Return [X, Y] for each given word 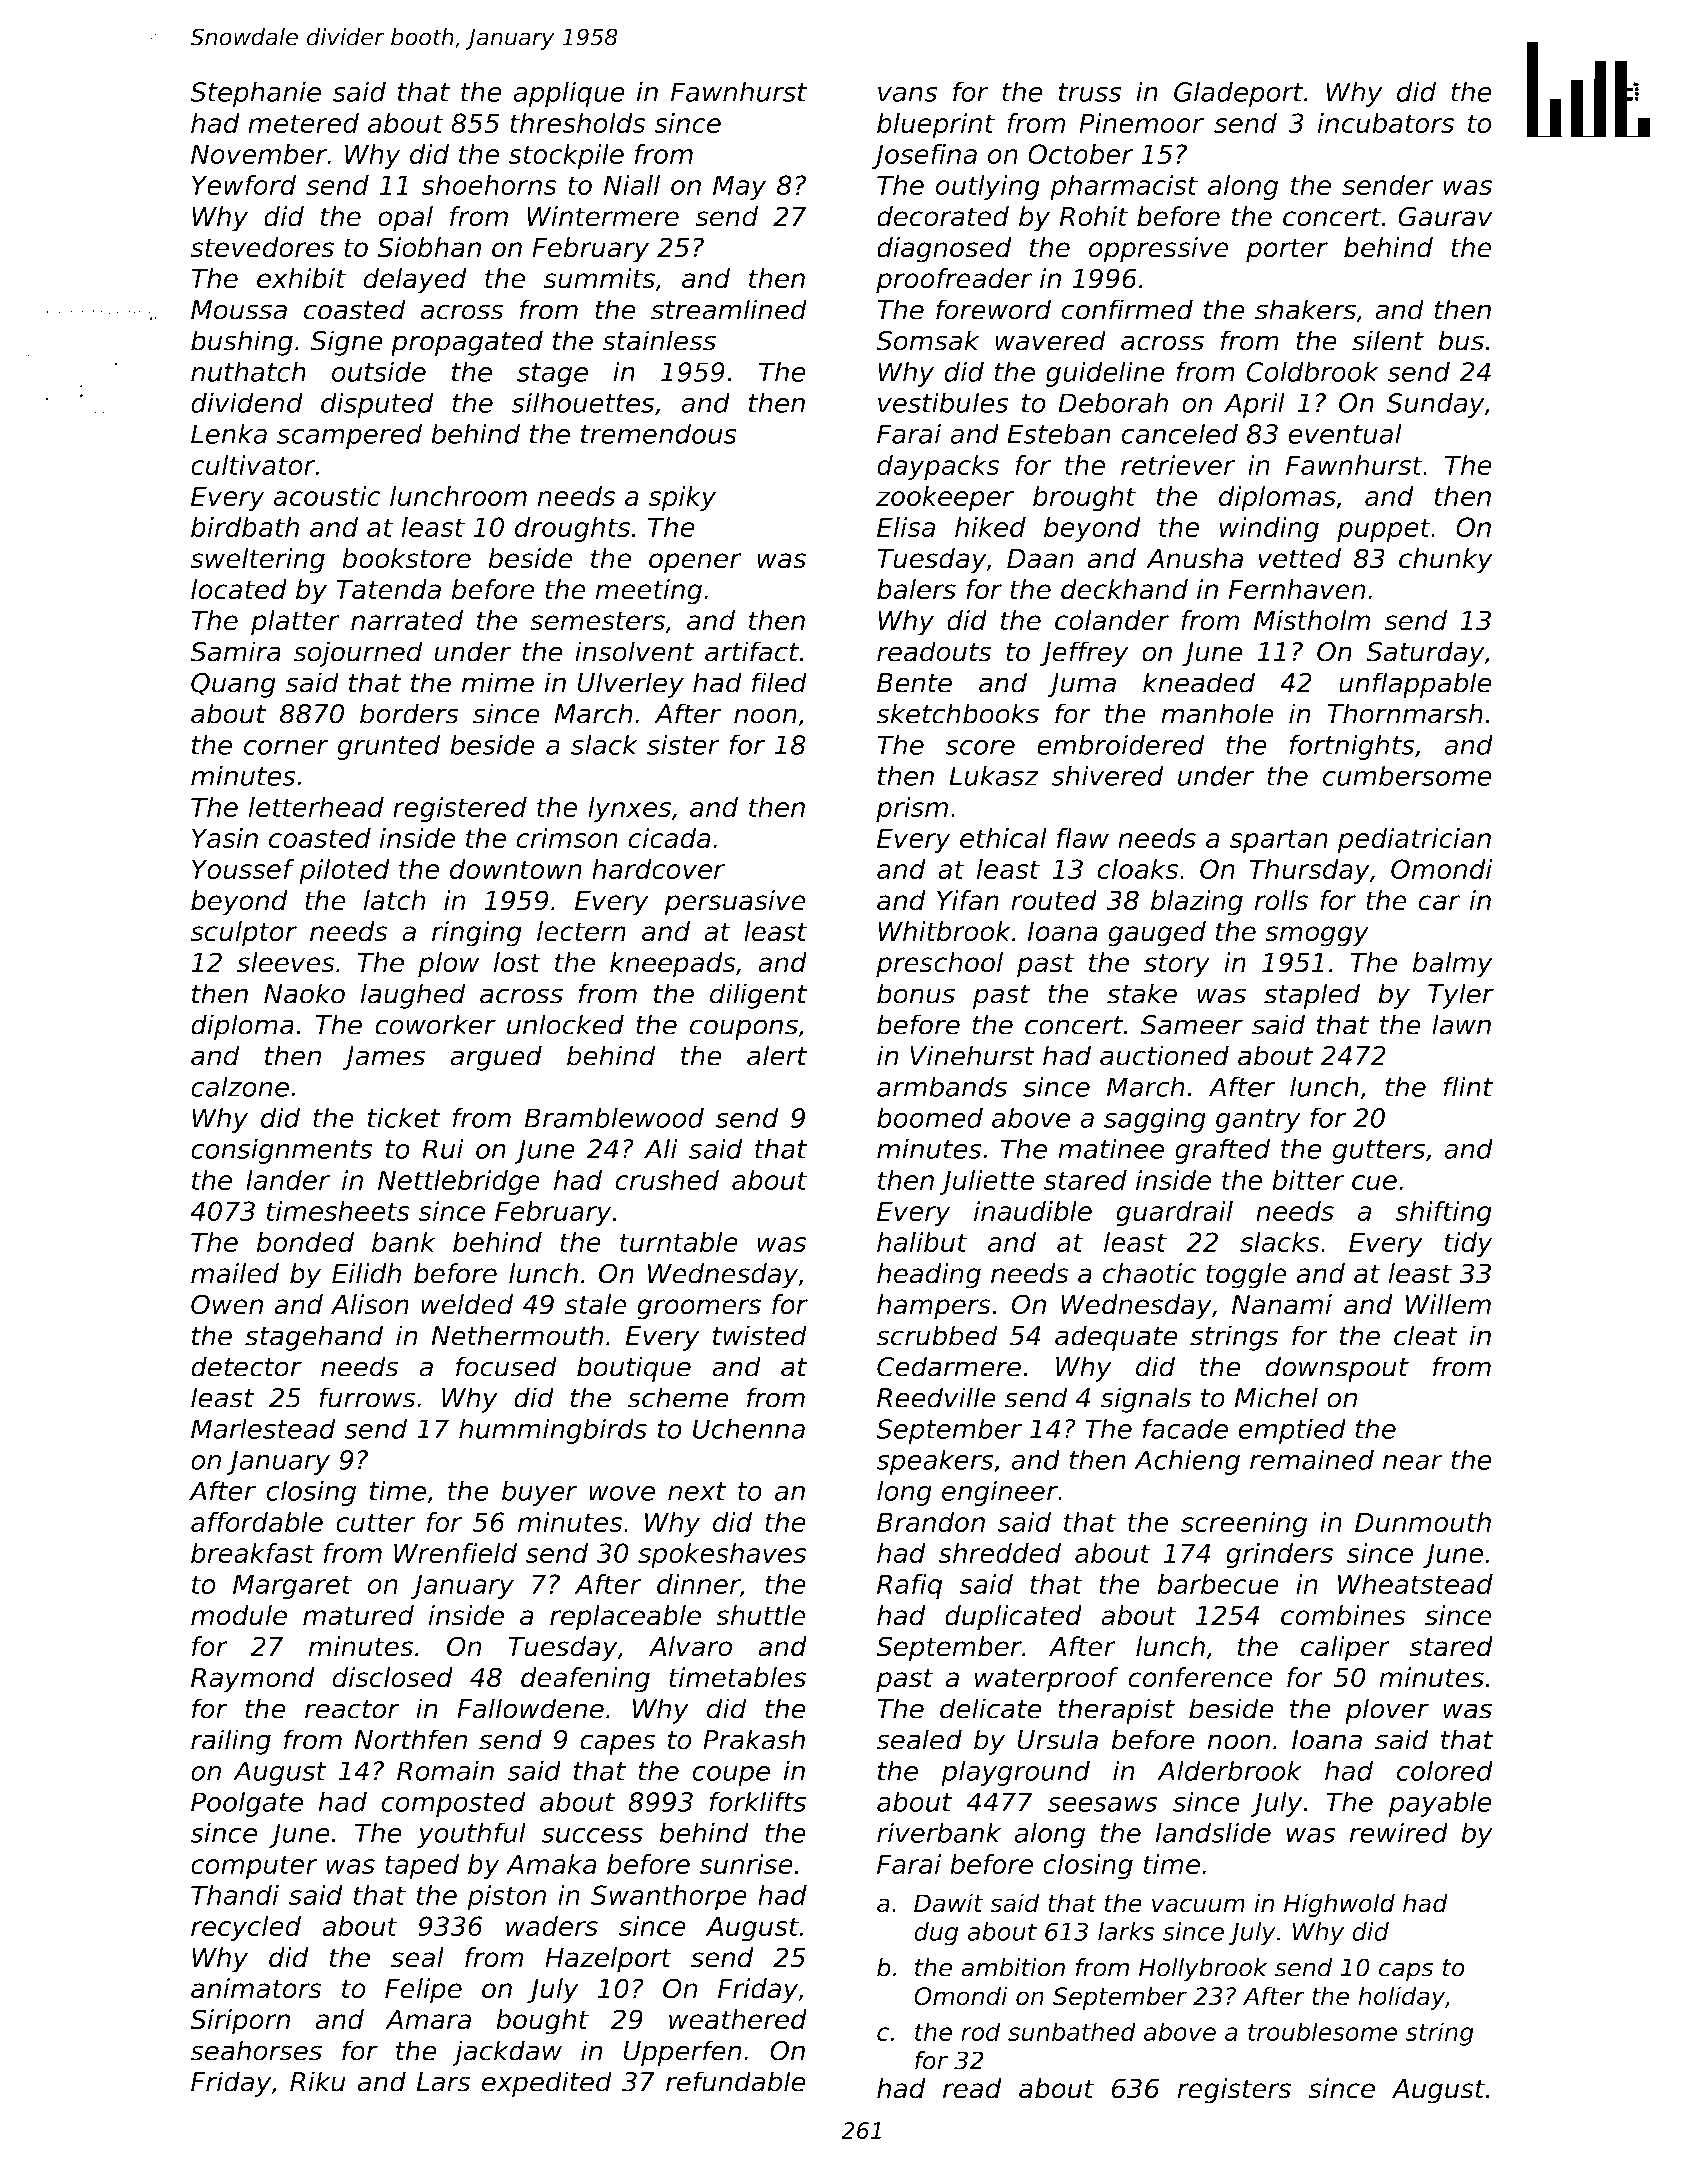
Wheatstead [1415, 1584]
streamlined [729, 309]
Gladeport [1238, 94]
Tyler [1461, 996]
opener [695, 563]
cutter [375, 1522]
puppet [1384, 530]
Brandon [931, 1522]
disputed [377, 405]
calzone [240, 1086]
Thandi [235, 1895]
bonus [916, 993]
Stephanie [255, 94]
